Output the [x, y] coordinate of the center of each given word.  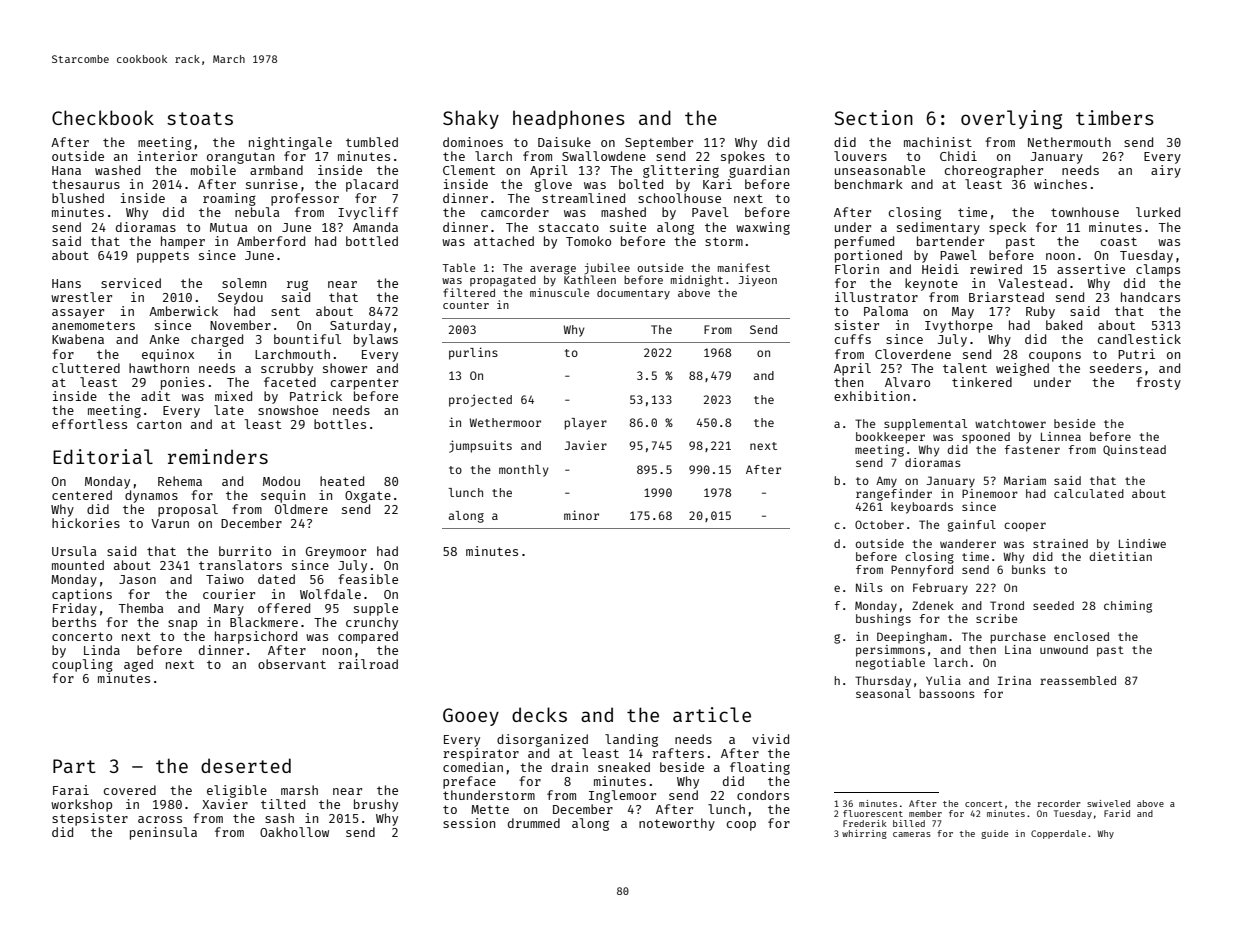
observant [292, 664]
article [712, 714]
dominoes [473, 142]
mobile [213, 170]
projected [480, 400]
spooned [986, 438]
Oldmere [301, 509]
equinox [168, 355]
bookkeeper [890, 438]
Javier [585, 445]
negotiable [890, 664]
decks [539, 714]
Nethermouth [1069, 142]
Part [74, 766]
